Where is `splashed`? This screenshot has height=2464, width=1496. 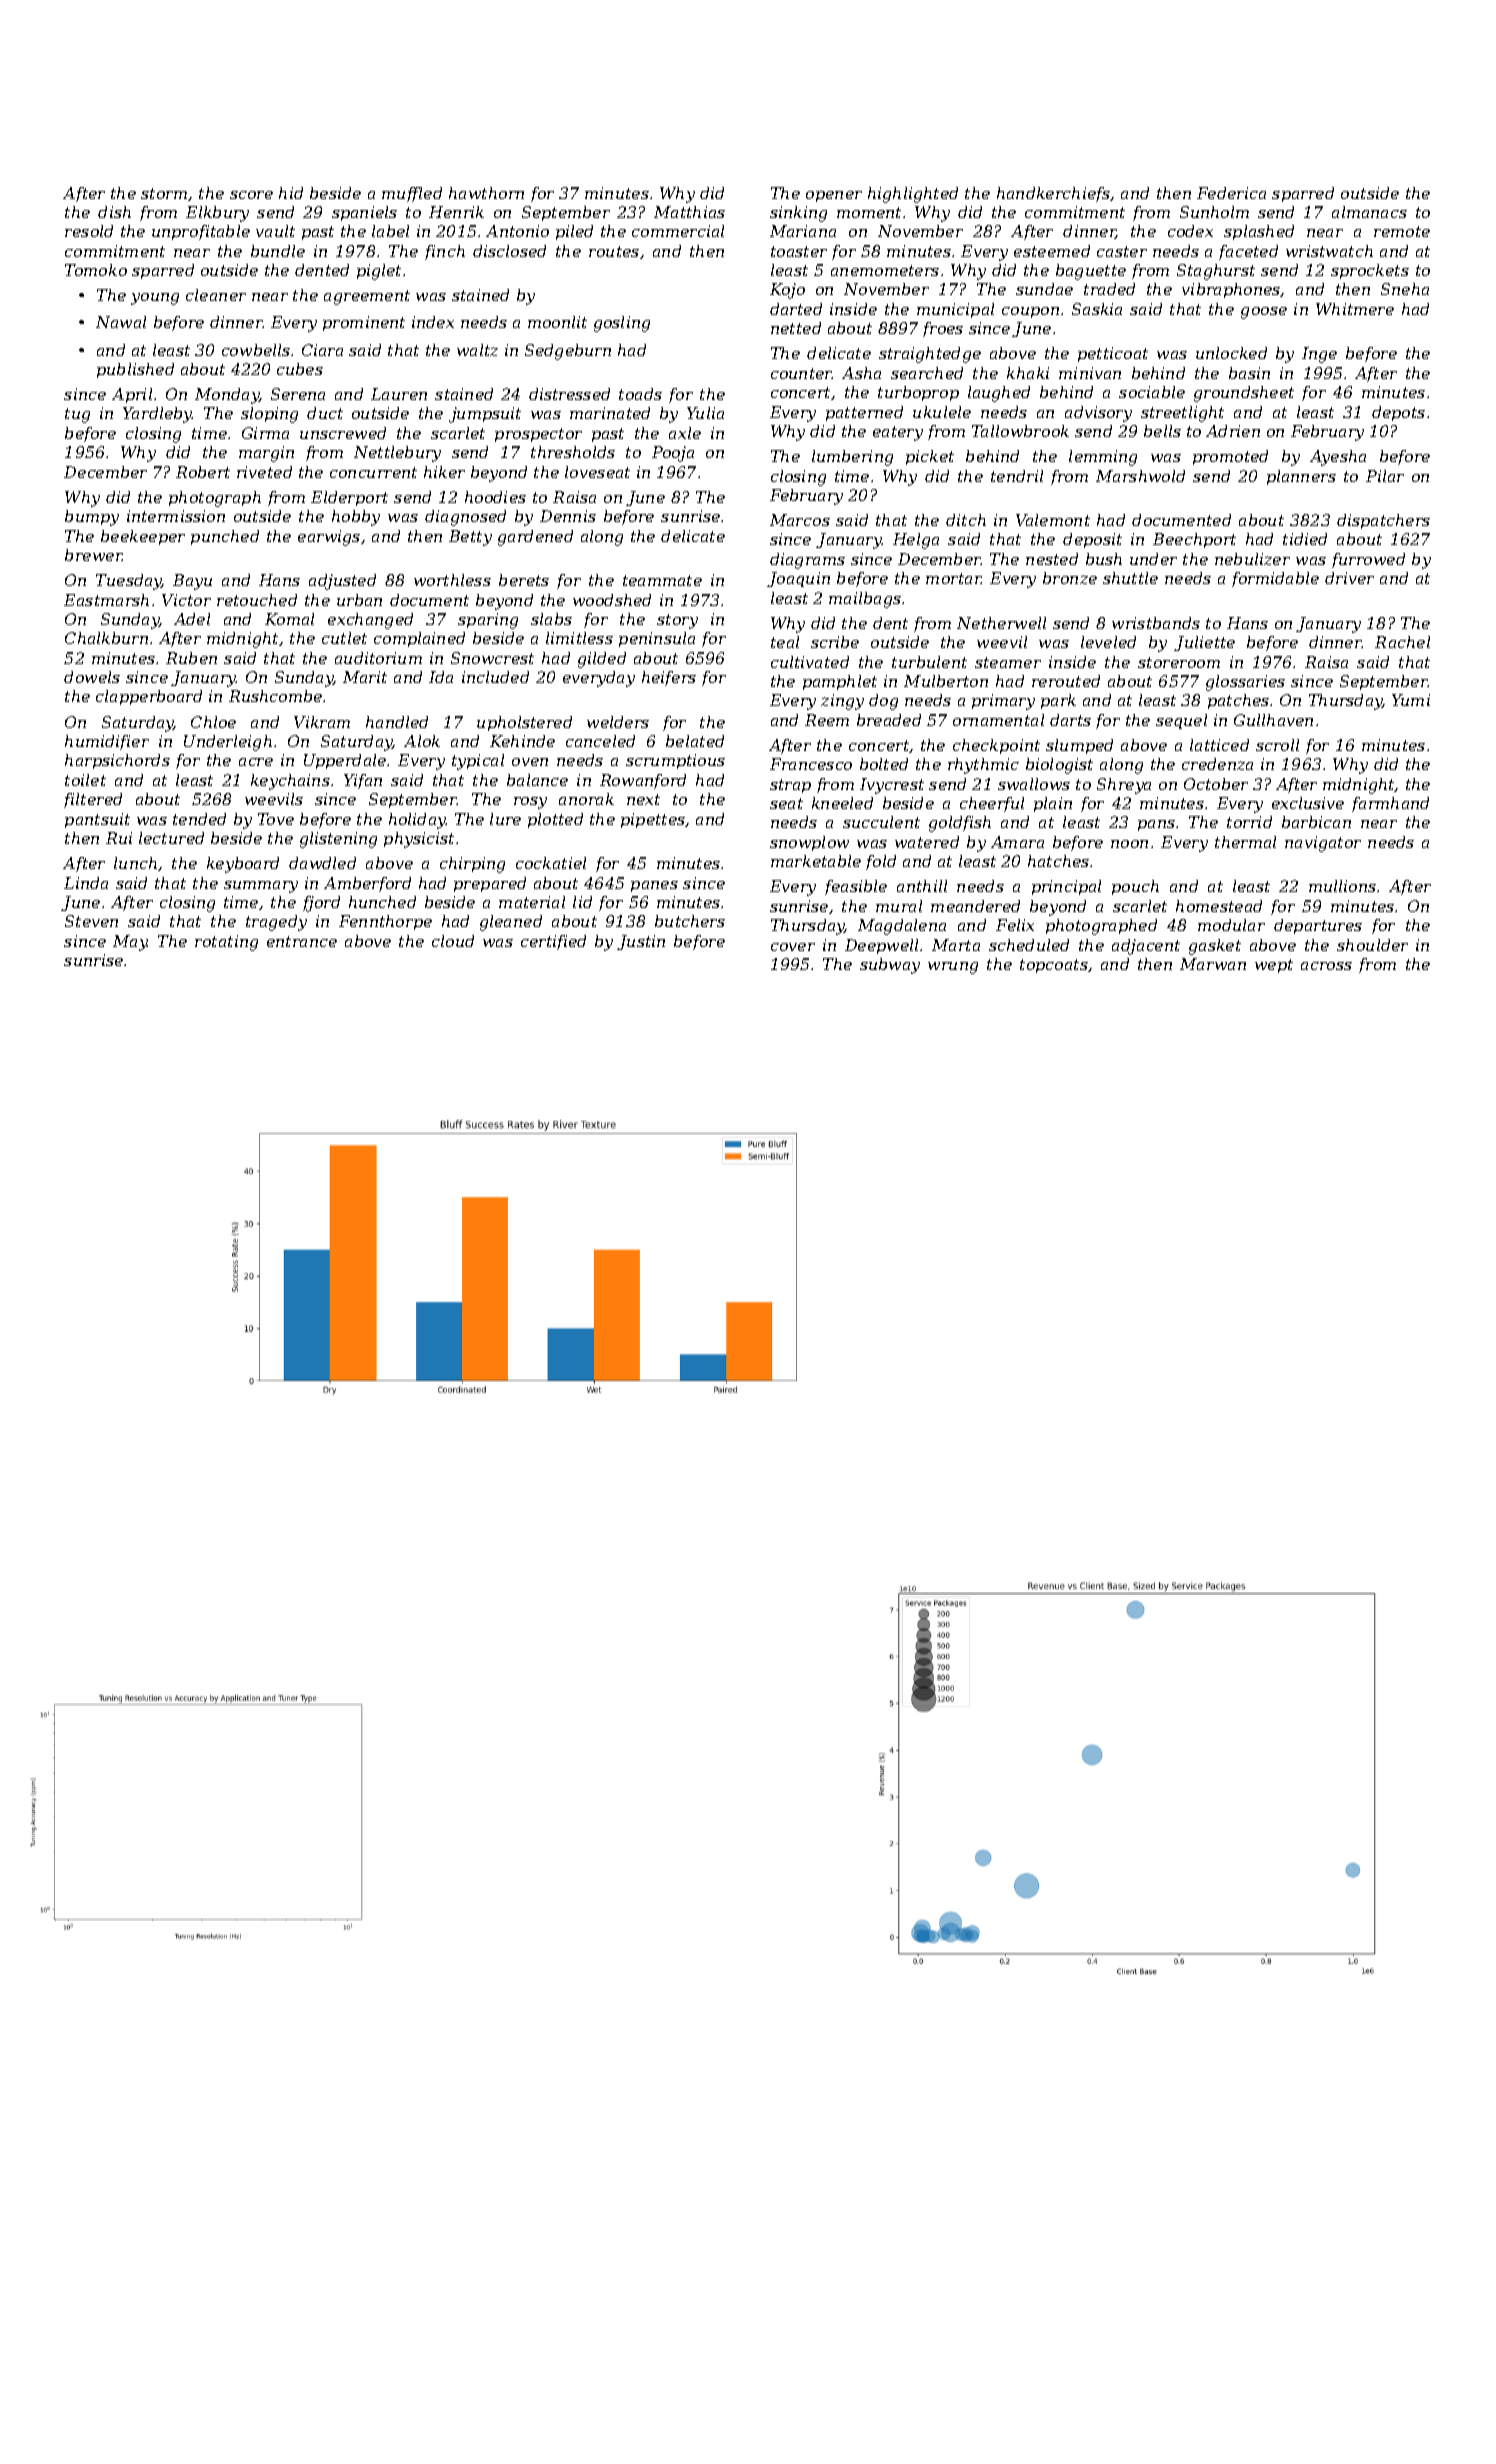
splashed is located at coordinates (1259, 232).
